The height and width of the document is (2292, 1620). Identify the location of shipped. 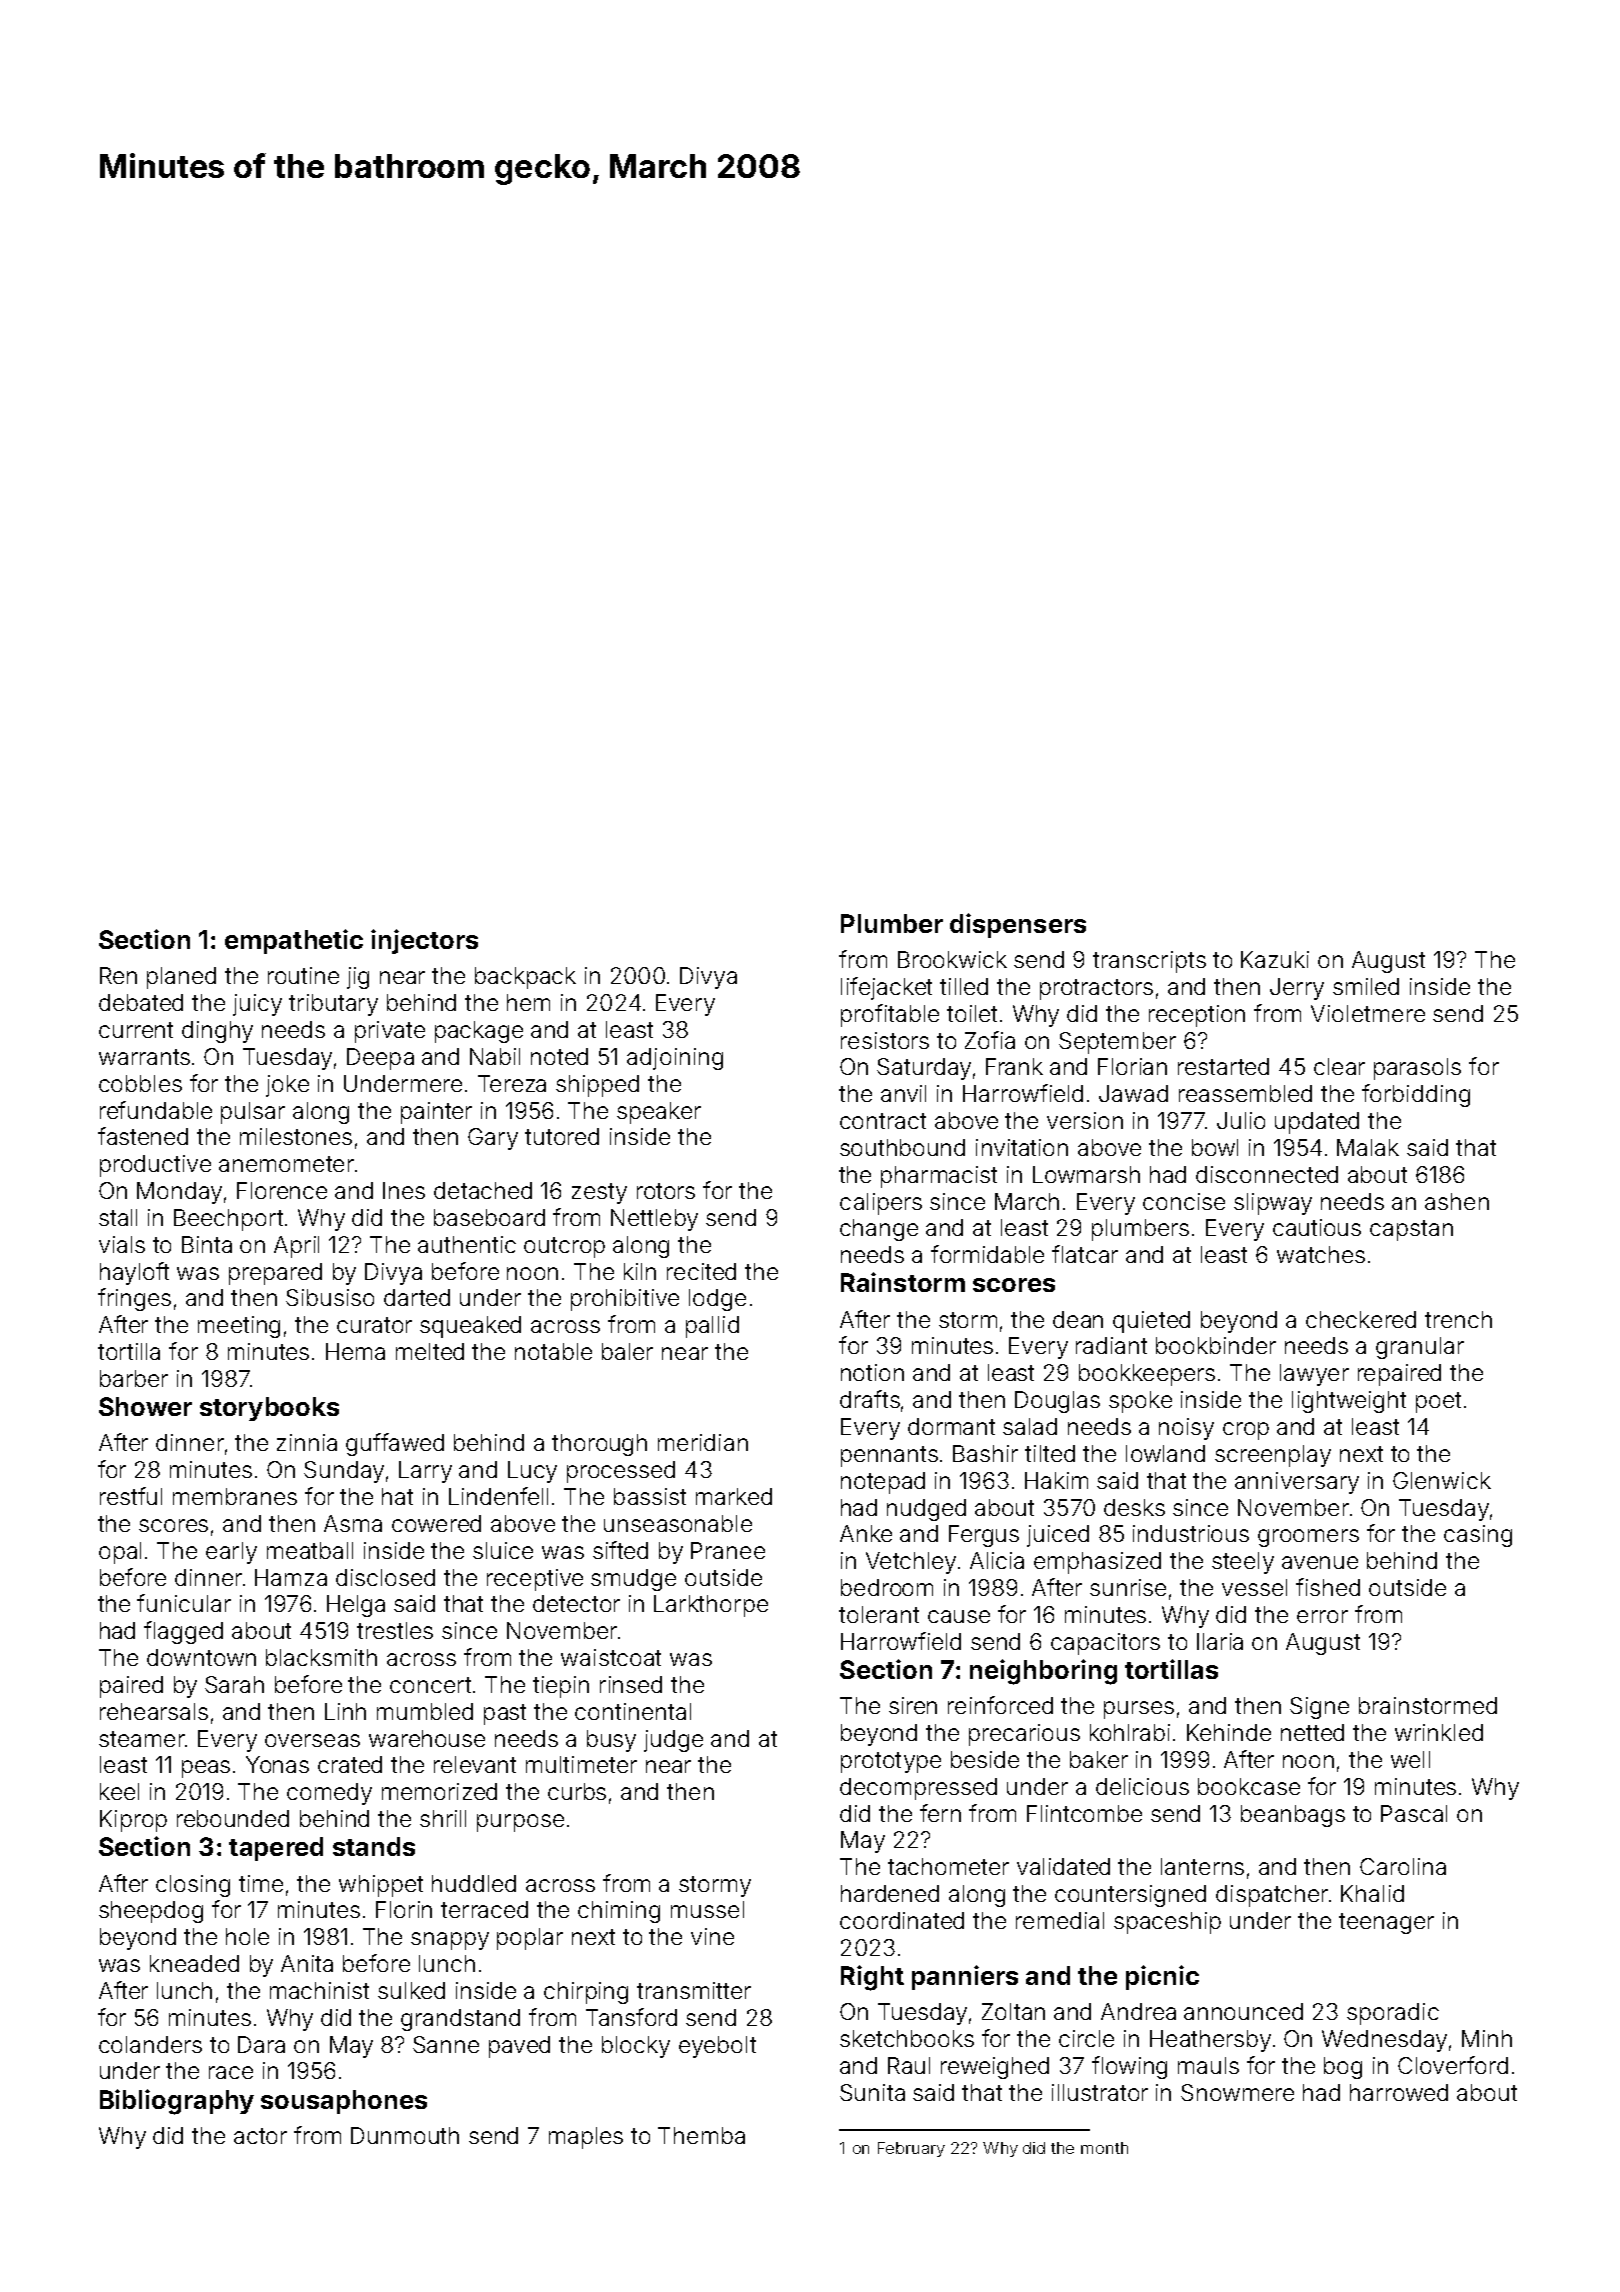
(597, 1086).
